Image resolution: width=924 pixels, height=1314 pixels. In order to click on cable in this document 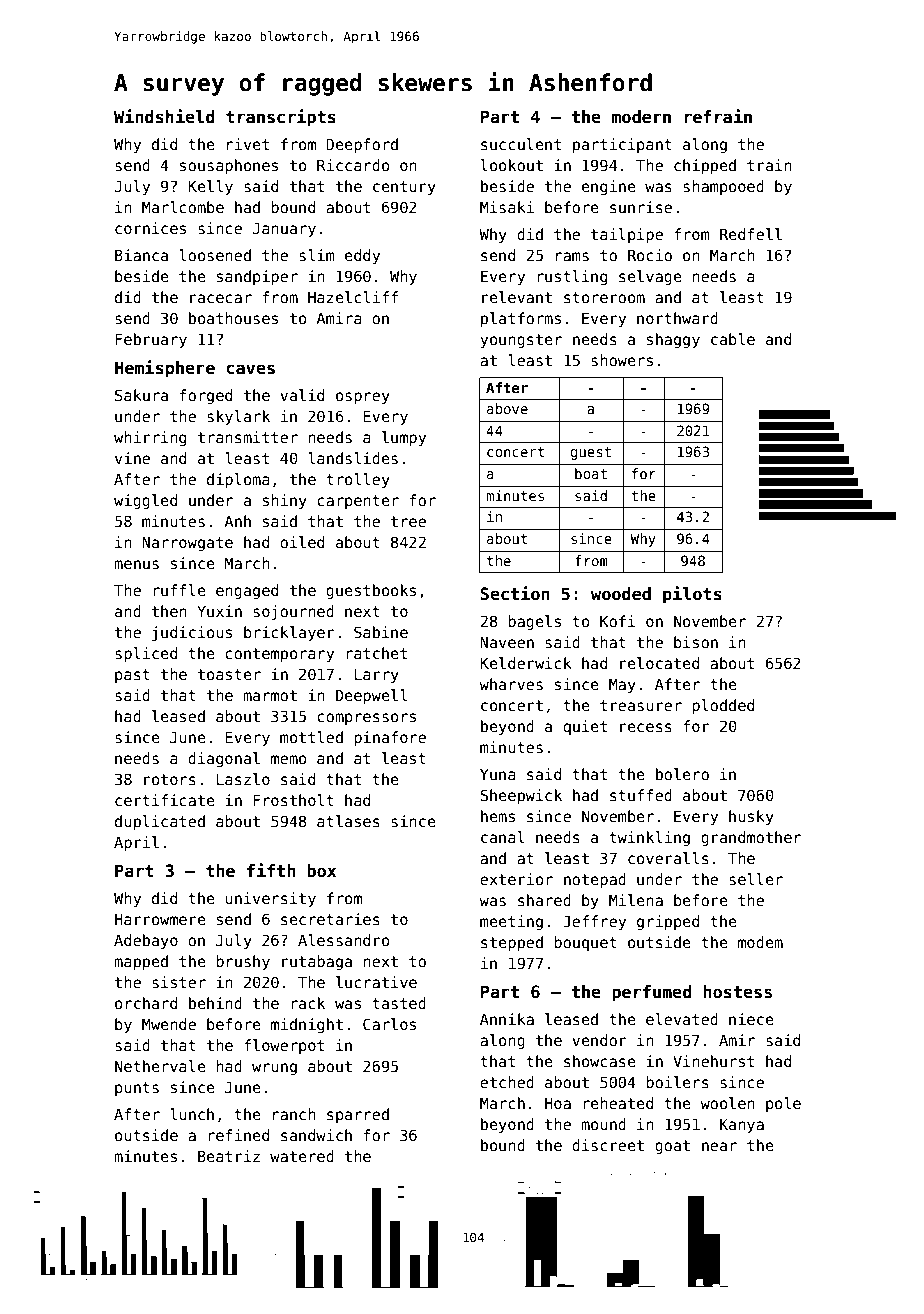, I will do `click(733, 339)`.
